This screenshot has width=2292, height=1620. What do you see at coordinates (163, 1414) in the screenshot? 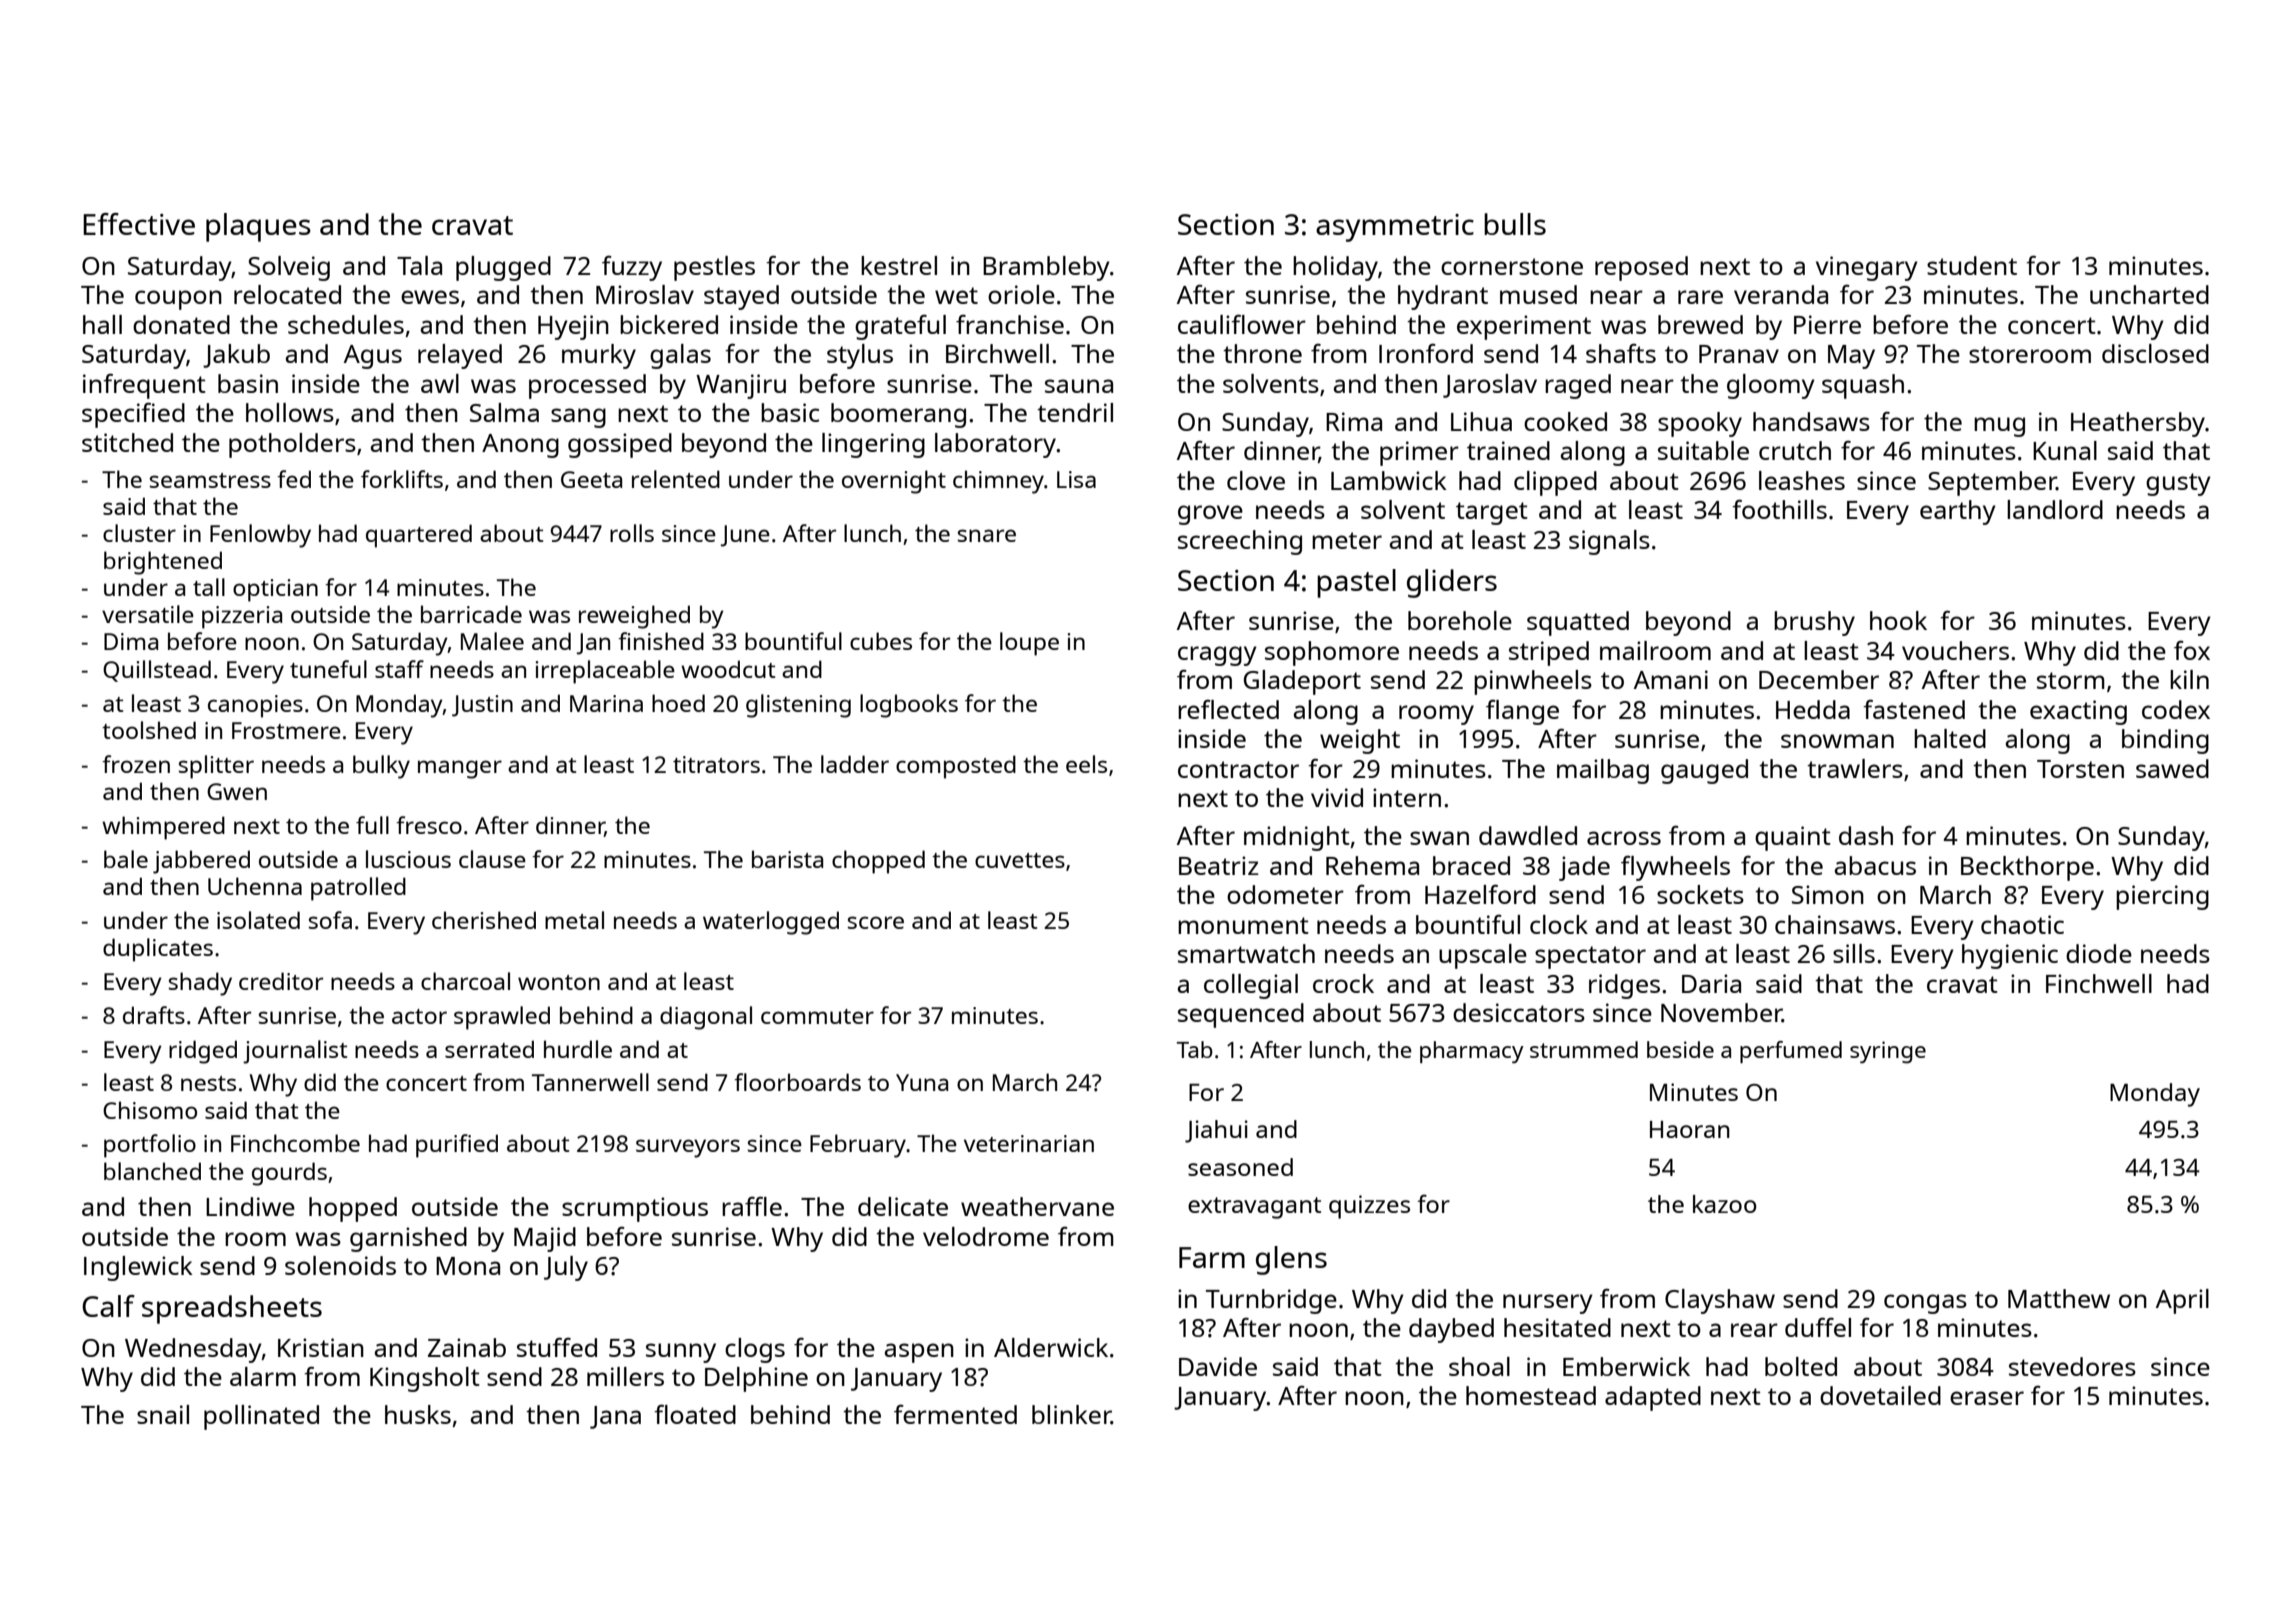
I see `snail` at bounding box center [163, 1414].
